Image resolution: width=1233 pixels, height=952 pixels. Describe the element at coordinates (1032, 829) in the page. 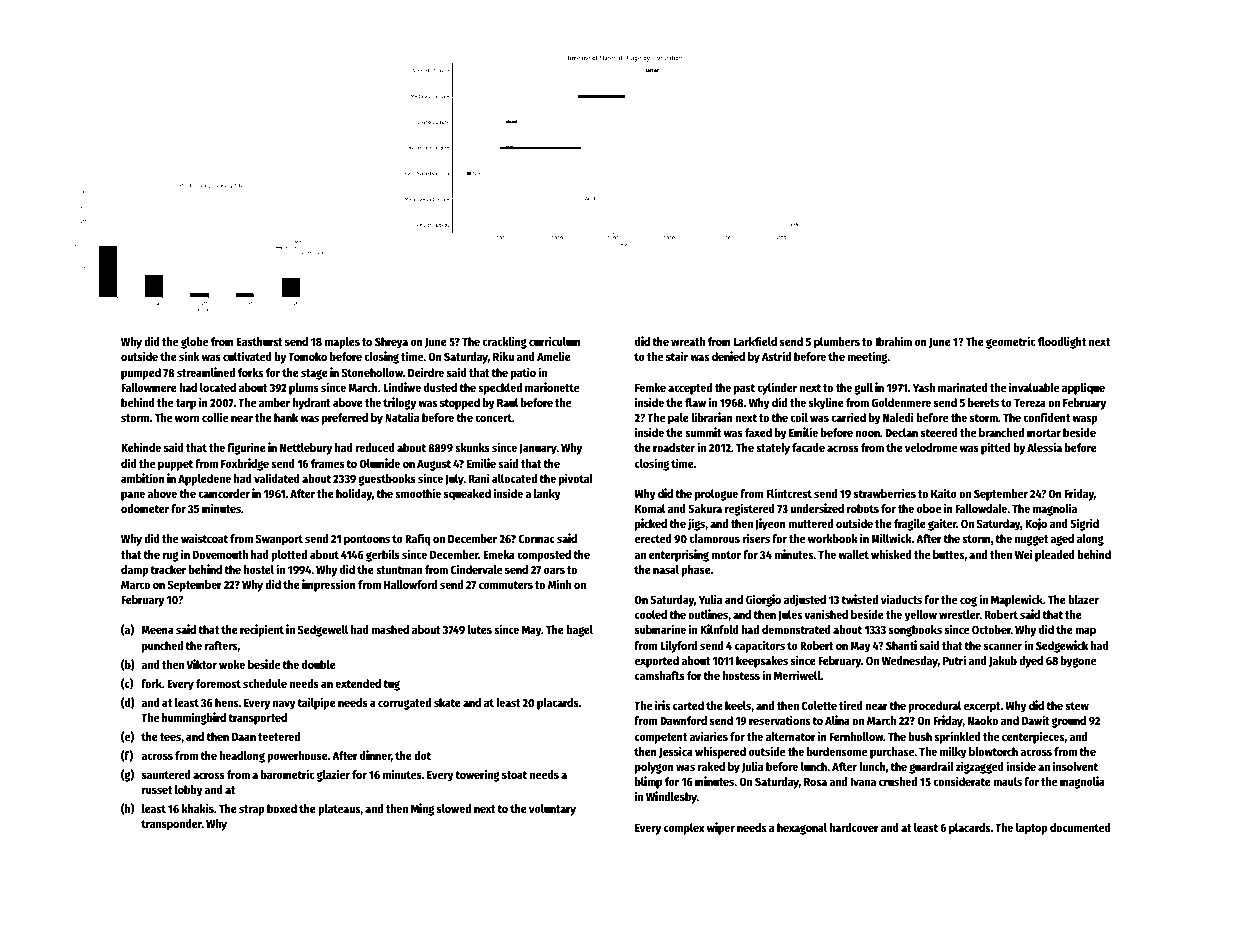

I see `laptop` at that location.
